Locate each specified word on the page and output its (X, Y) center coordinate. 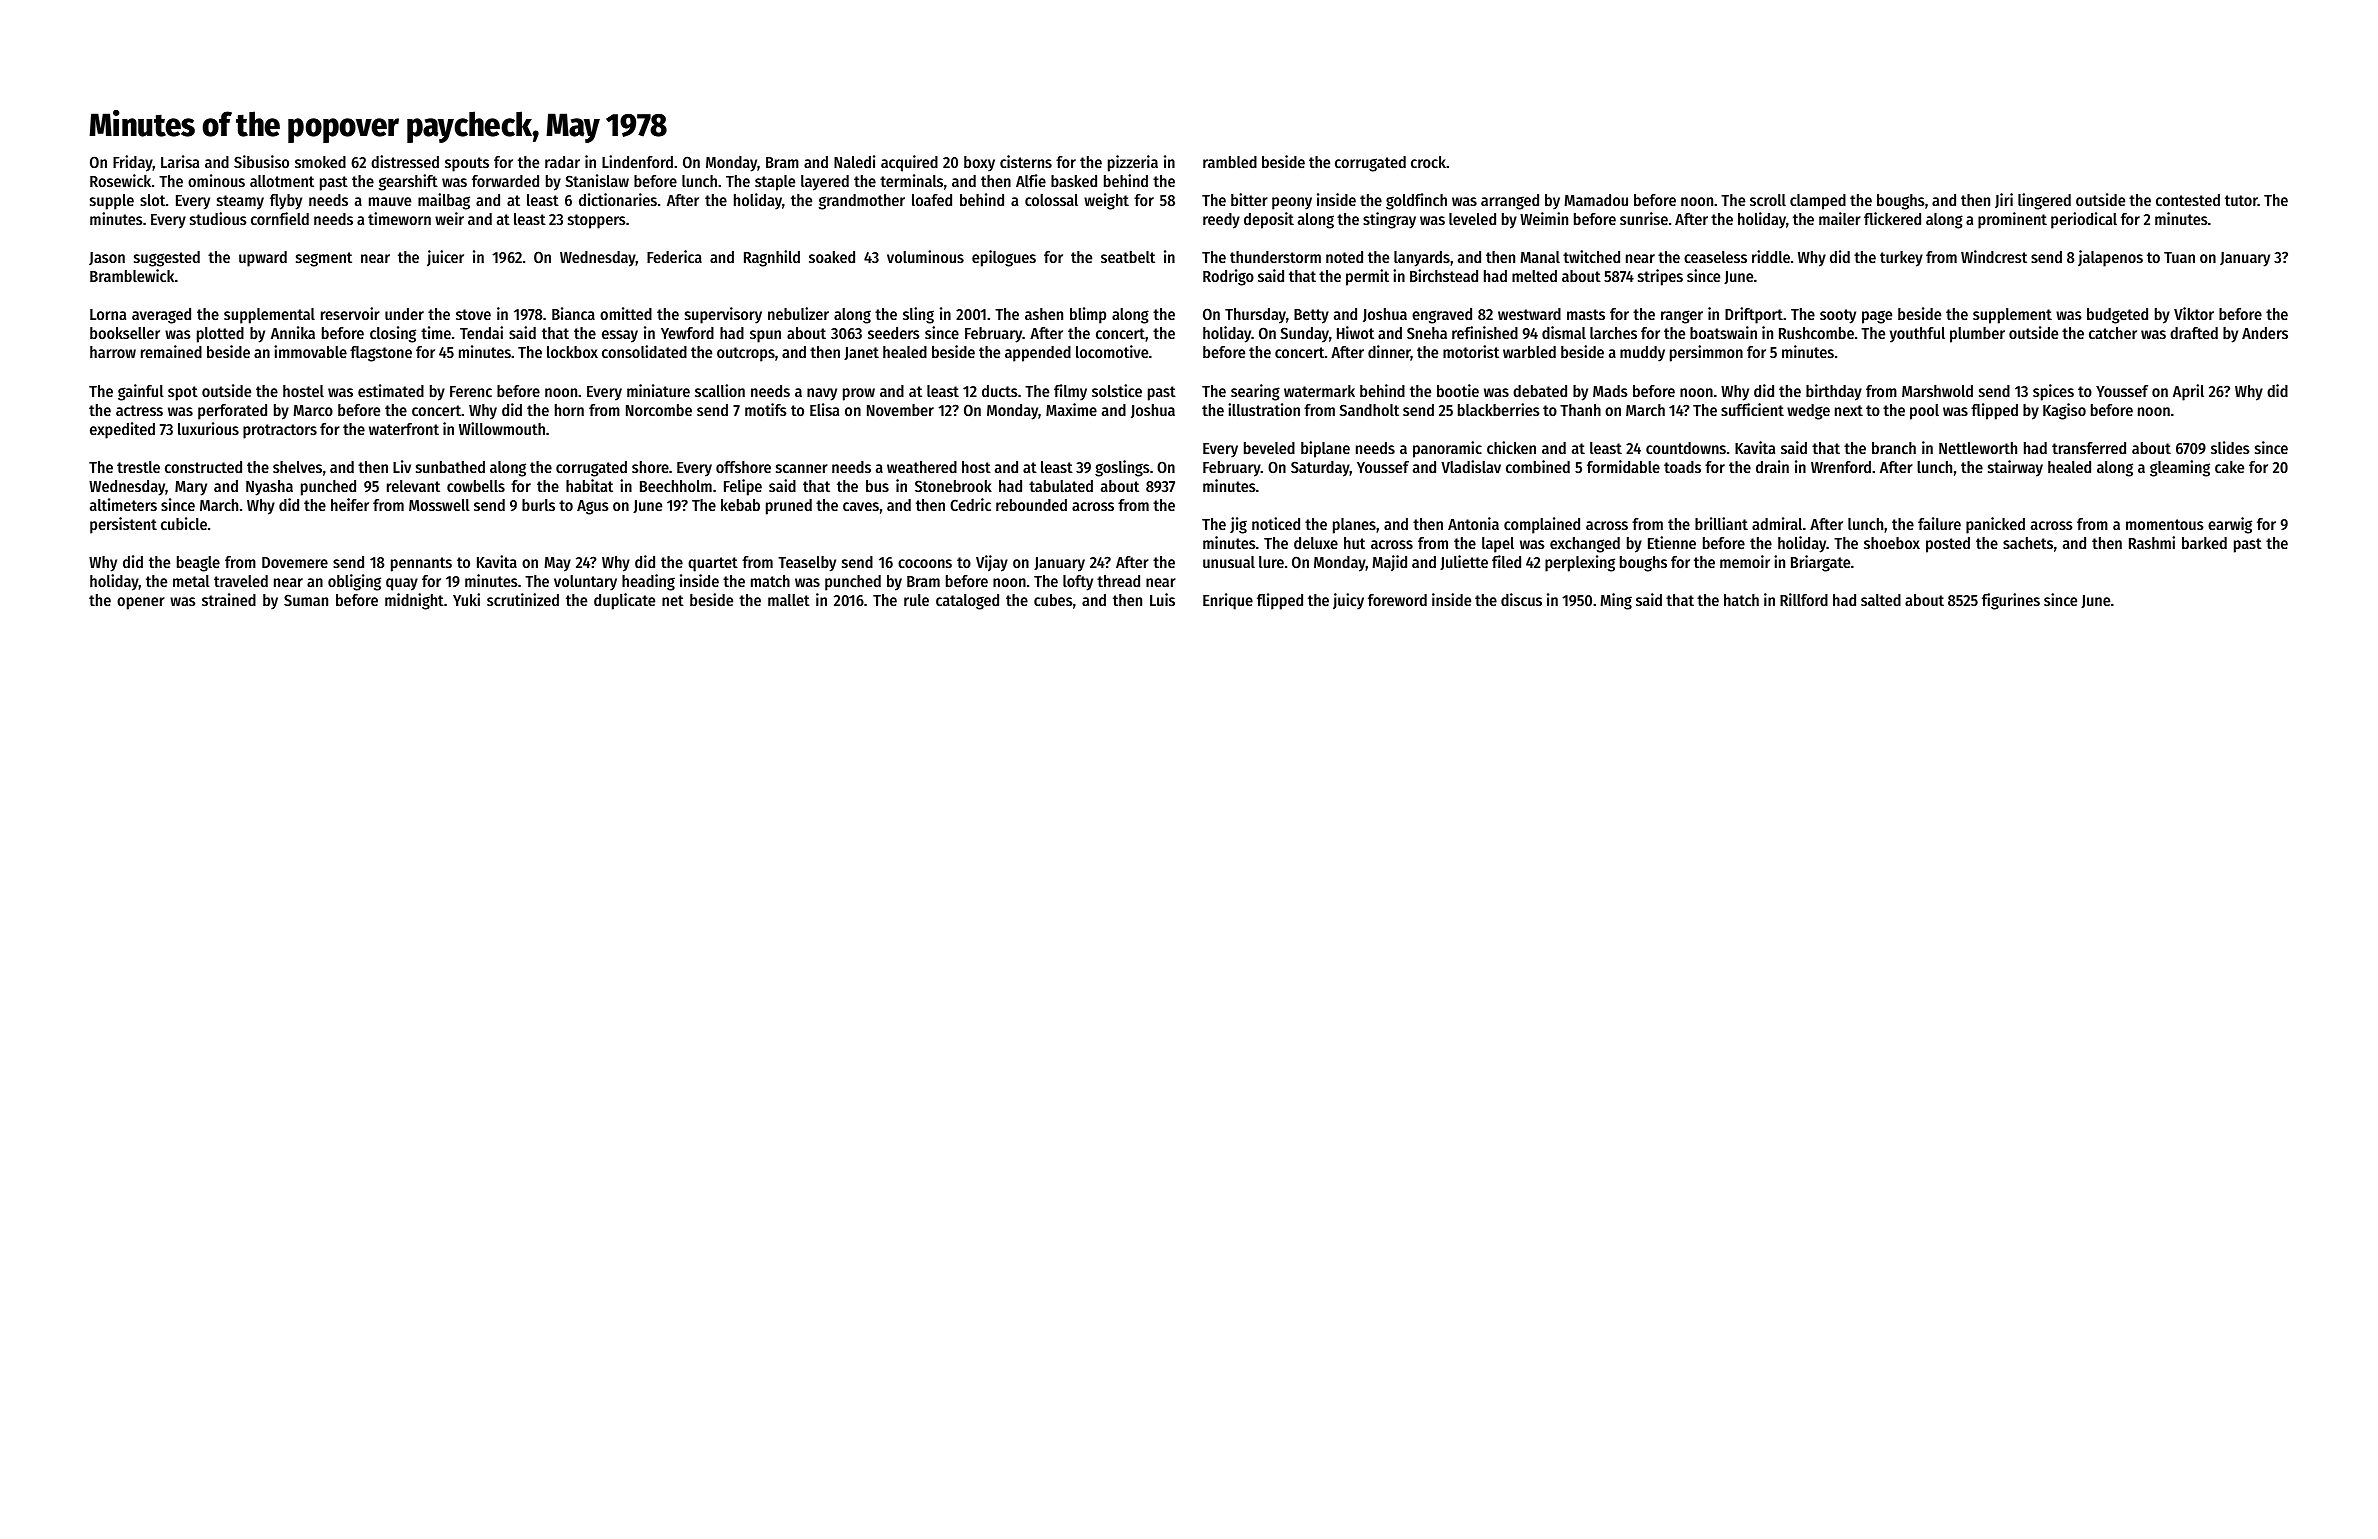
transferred (2089, 448)
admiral (1777, 523)
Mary (191, 488)
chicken (1511, 447)
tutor (2241, 200)
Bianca (573, 313)
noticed (1276, 523)
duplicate (624, 601)
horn (569, 410)
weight (1106, 201)
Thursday (1255, 316)
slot (152, 200)
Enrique (1228, 601)
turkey (1901, 259)
